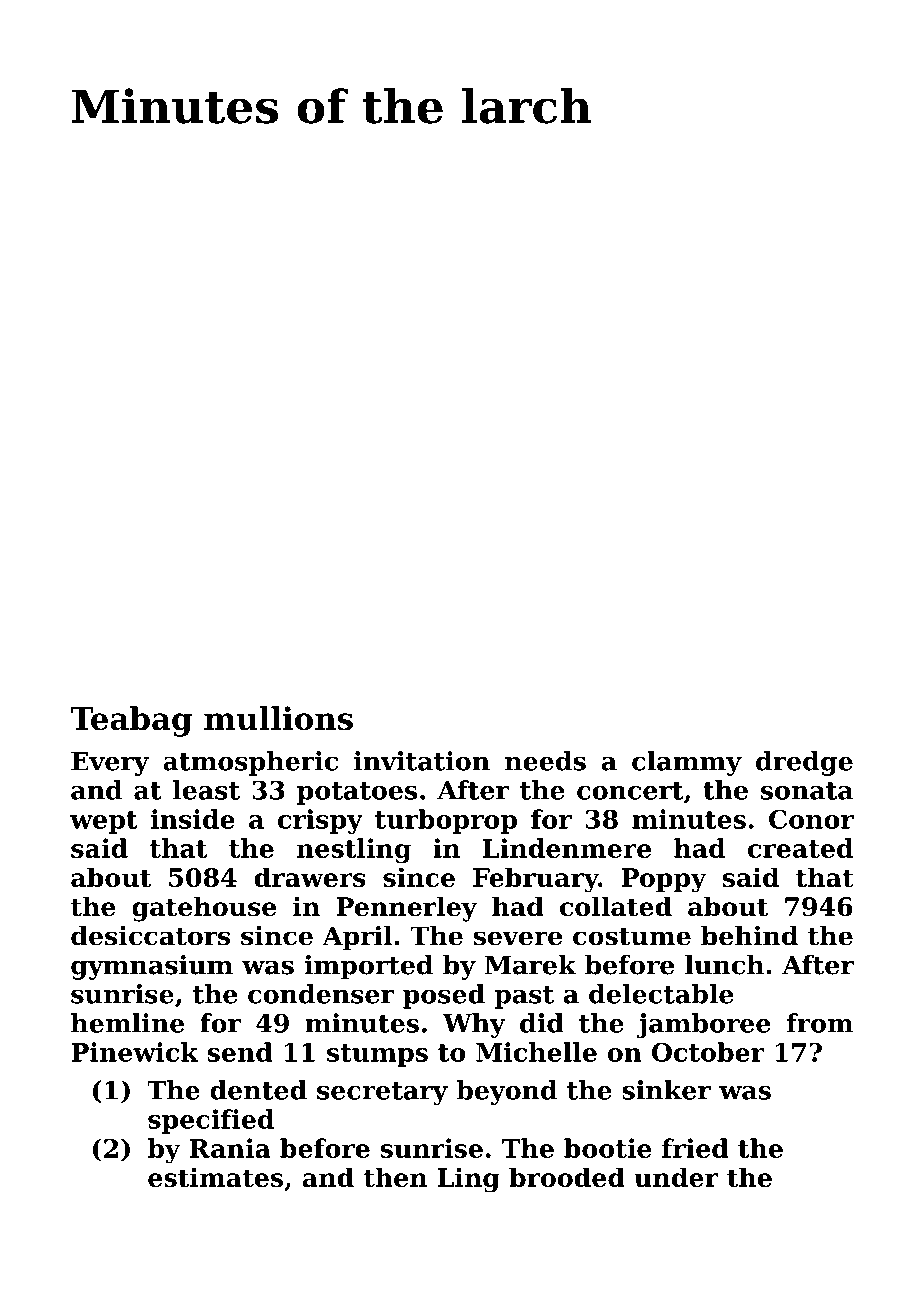 The width and height of the image is (924, 1311). Describe the element at coordinates (193, 819) in the image. I see `inside` at that location.
